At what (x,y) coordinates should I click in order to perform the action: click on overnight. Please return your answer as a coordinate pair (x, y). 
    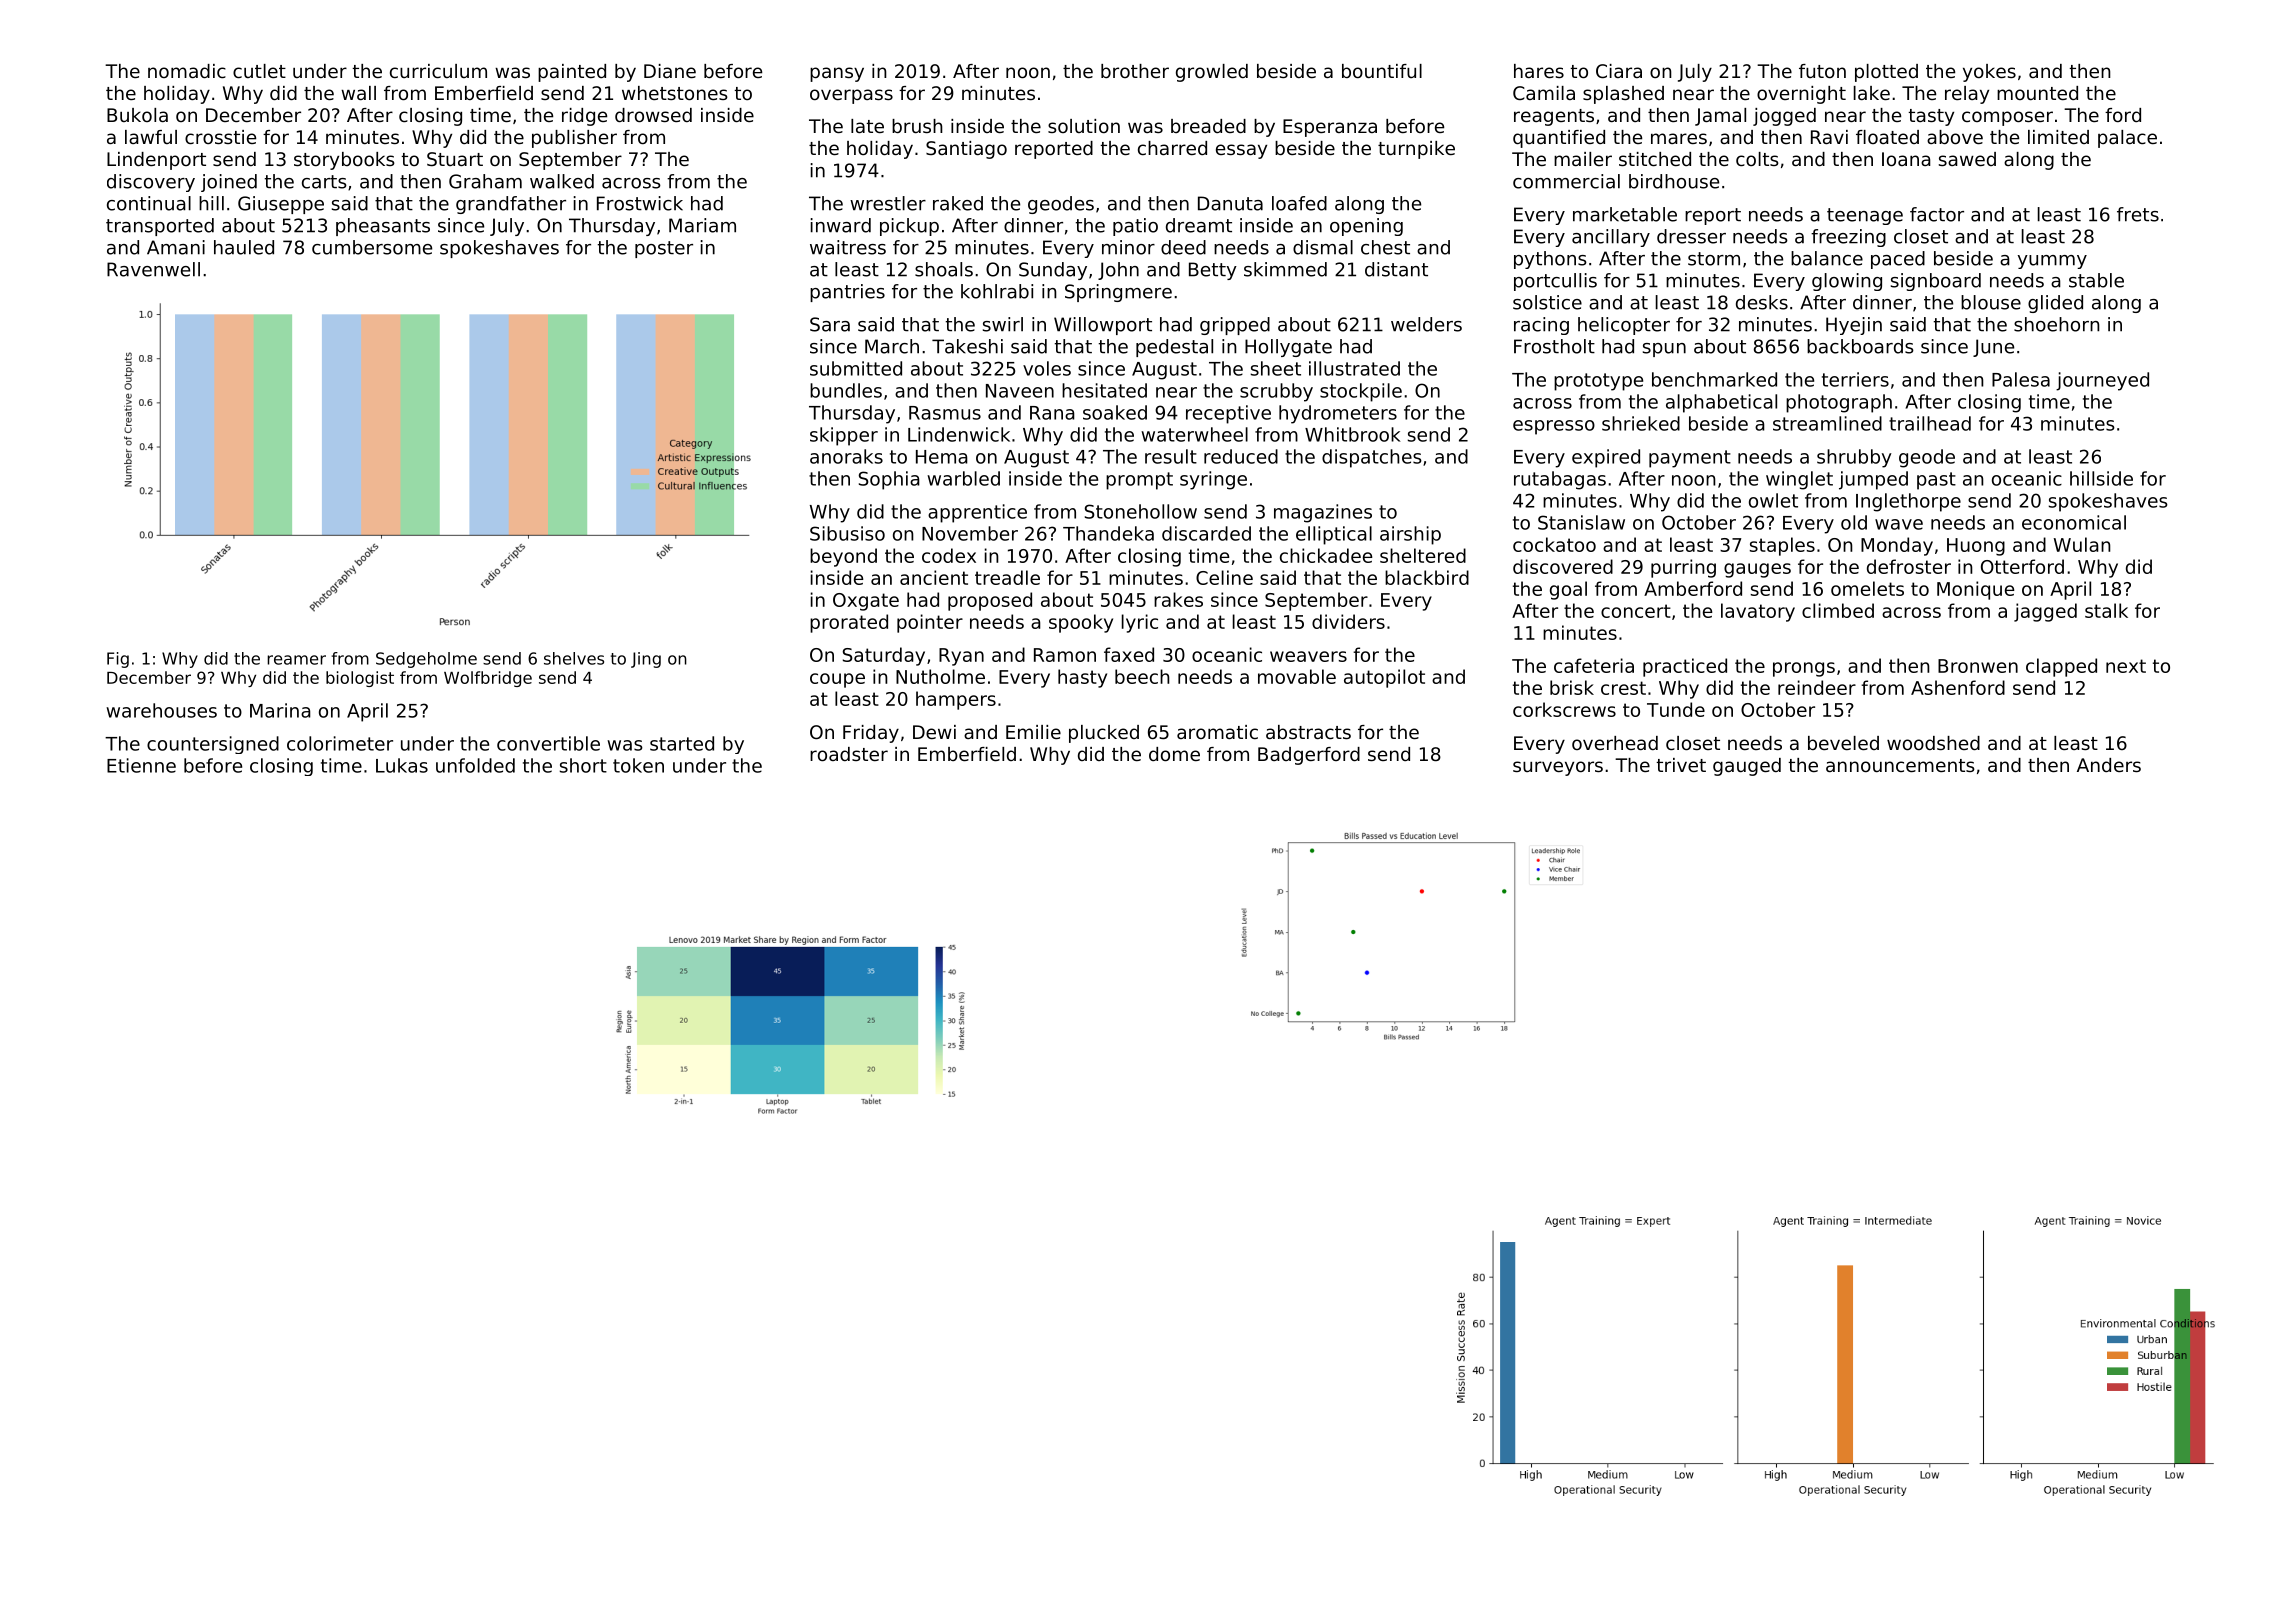
    Looking at the image, I should click on (1801, 95).
